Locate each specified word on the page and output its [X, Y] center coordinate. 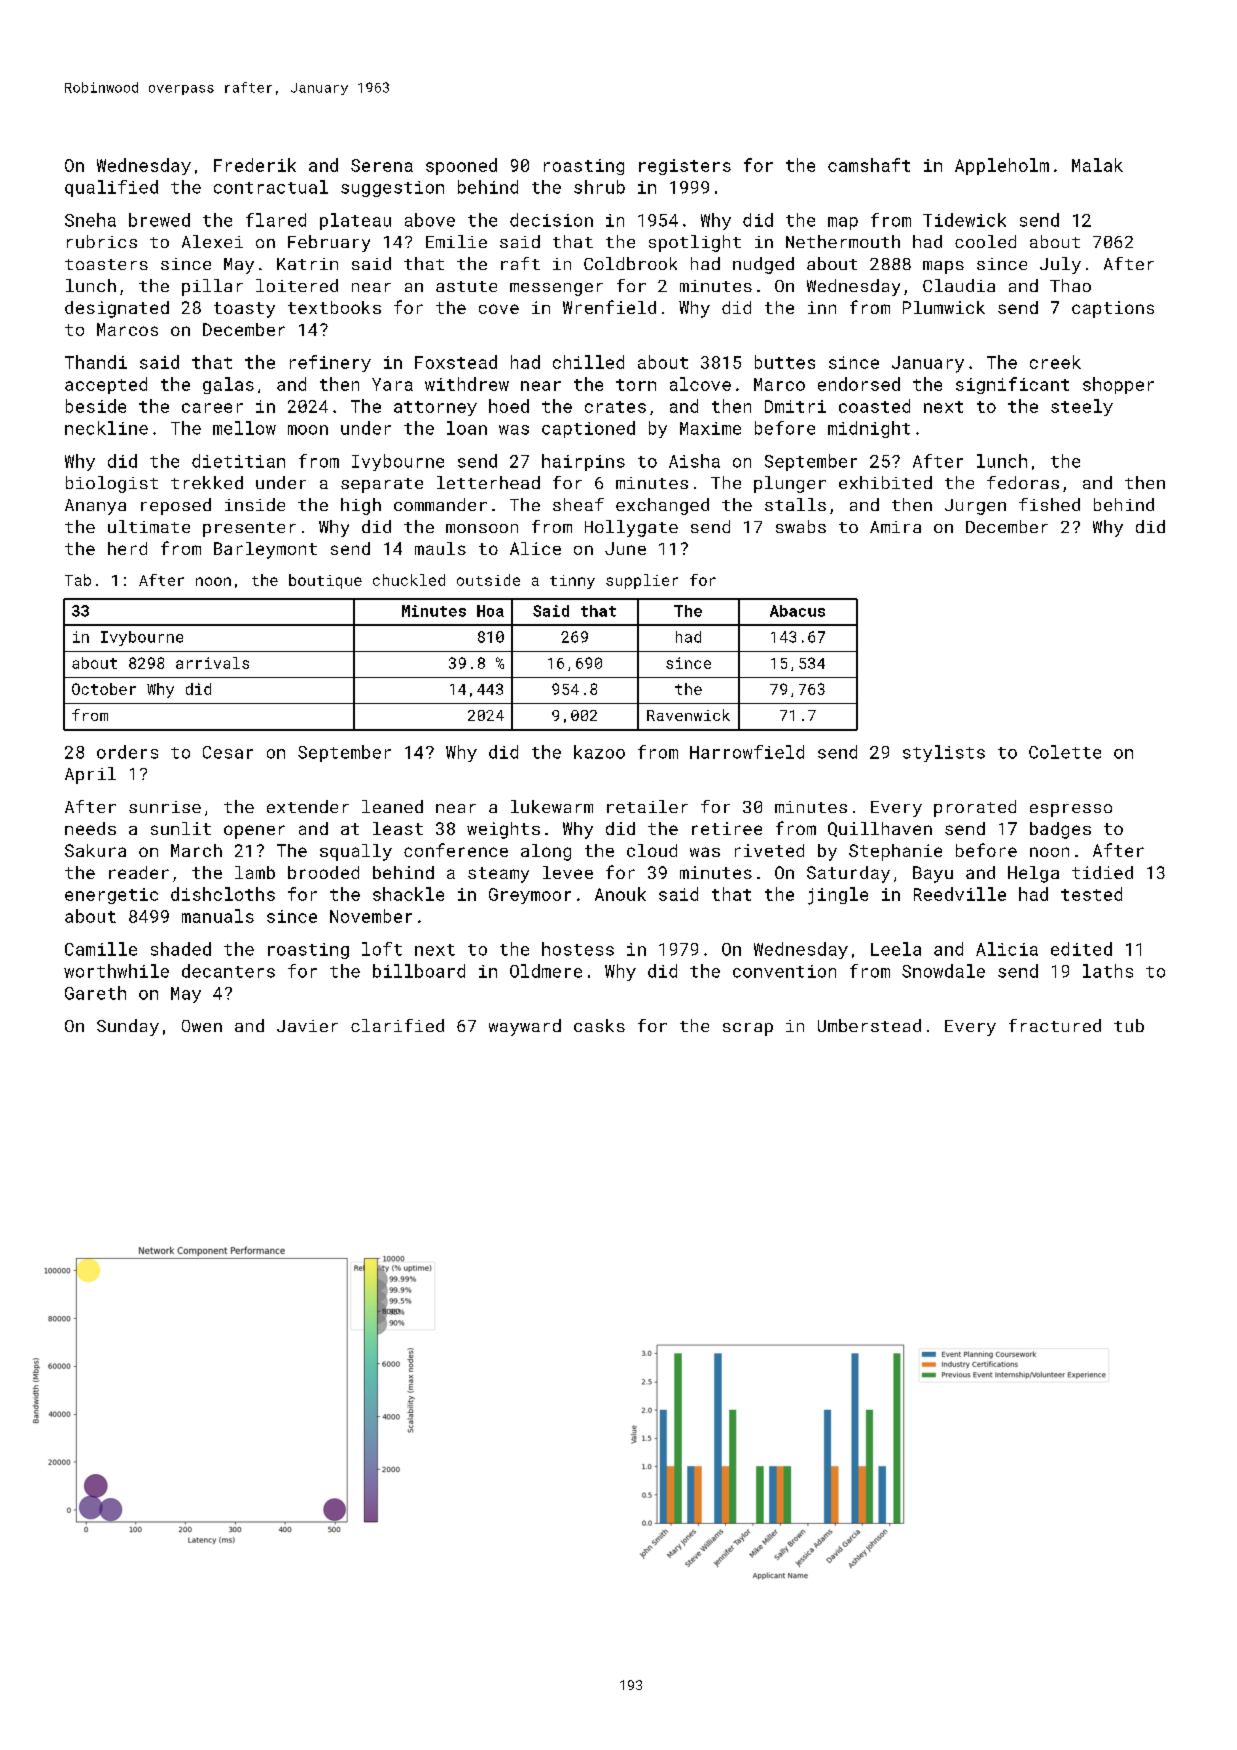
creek [1055, 362]
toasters [106, 264]
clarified [397, 1025]
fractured [1055, 1025]
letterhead [488, 482]
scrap [748, 1029]
